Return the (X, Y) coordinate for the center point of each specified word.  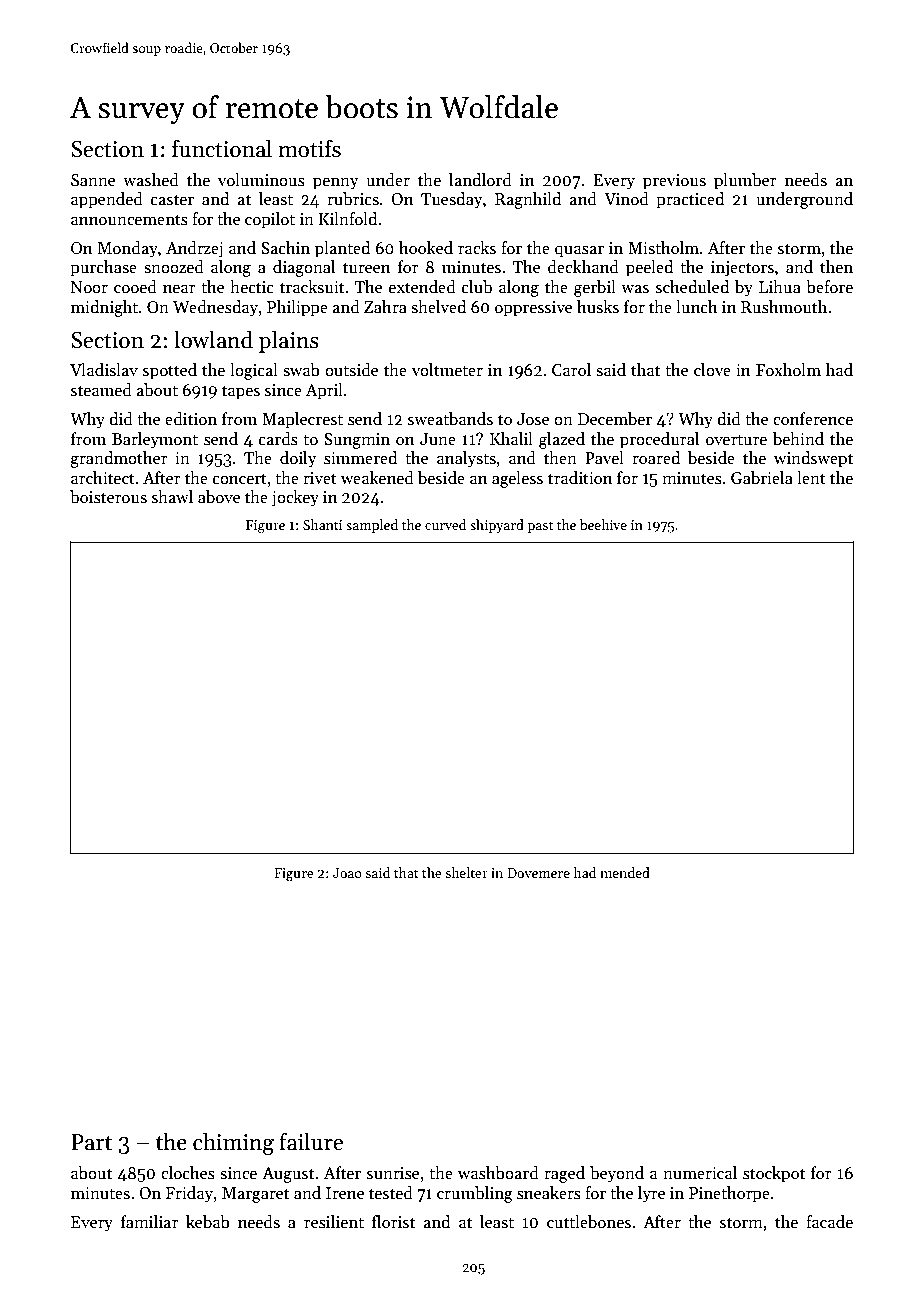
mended (625, 872)
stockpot (774, 1174)
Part (91, 1142)
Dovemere (538, 873)
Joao (347, 873)
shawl (172, 497)
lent (811, 478)
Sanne (93, 180)
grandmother (119, 459)
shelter (466, 872)
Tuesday (452, 200)
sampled (372, 526)
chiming (233, 1144)
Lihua (780, 286)
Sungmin (357, 441)
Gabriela (762, 478)
